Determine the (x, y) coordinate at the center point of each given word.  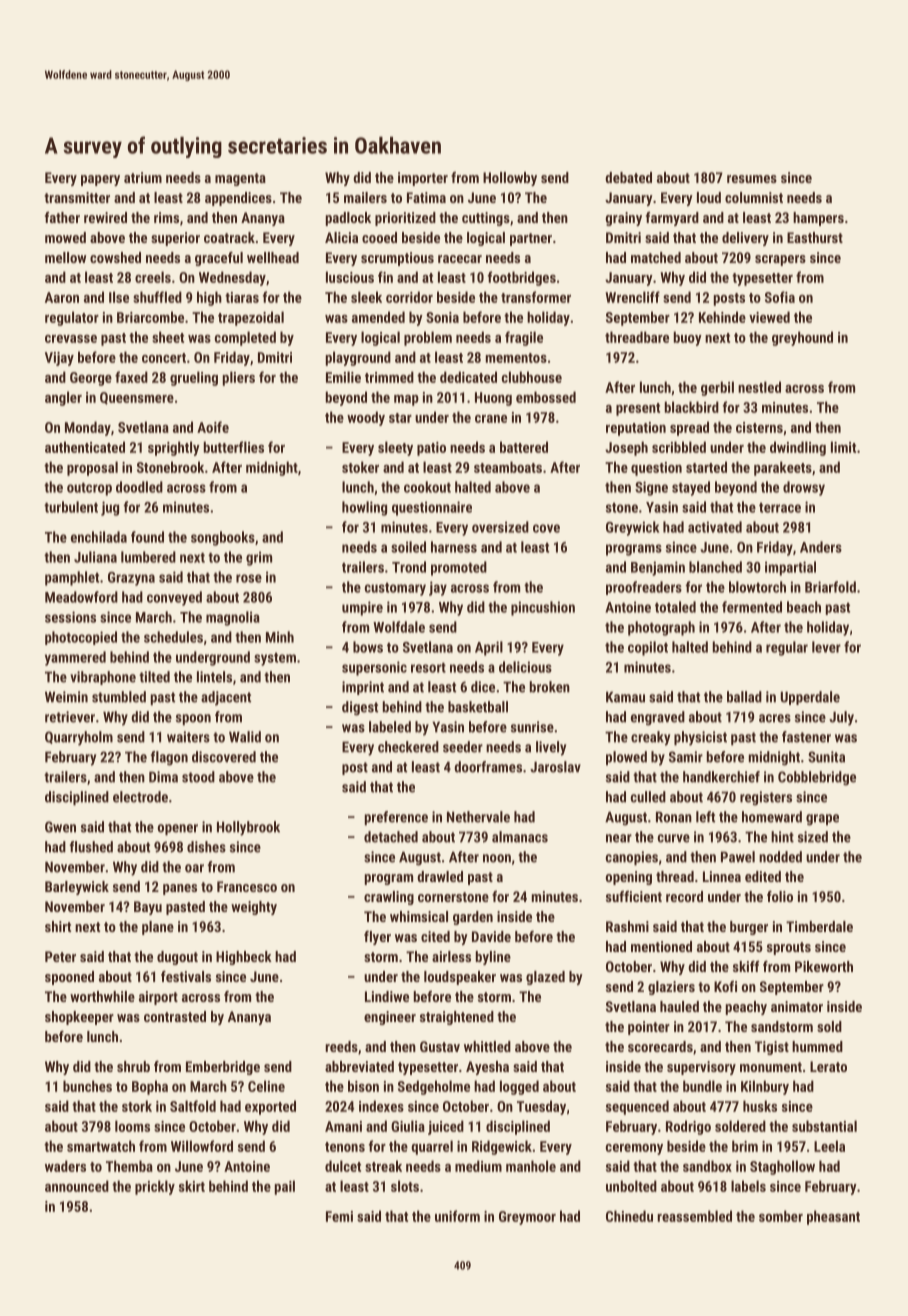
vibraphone (103, 678)
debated (628, 177)
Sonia (442, 317)
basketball (478, 707)
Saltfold (193, 1106)
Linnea (722, 876)
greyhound (802, 338)
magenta (240, 179)
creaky (650, 738)
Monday (88, 428)
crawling (389, 898)
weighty (254, 908)
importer (423, 179)
